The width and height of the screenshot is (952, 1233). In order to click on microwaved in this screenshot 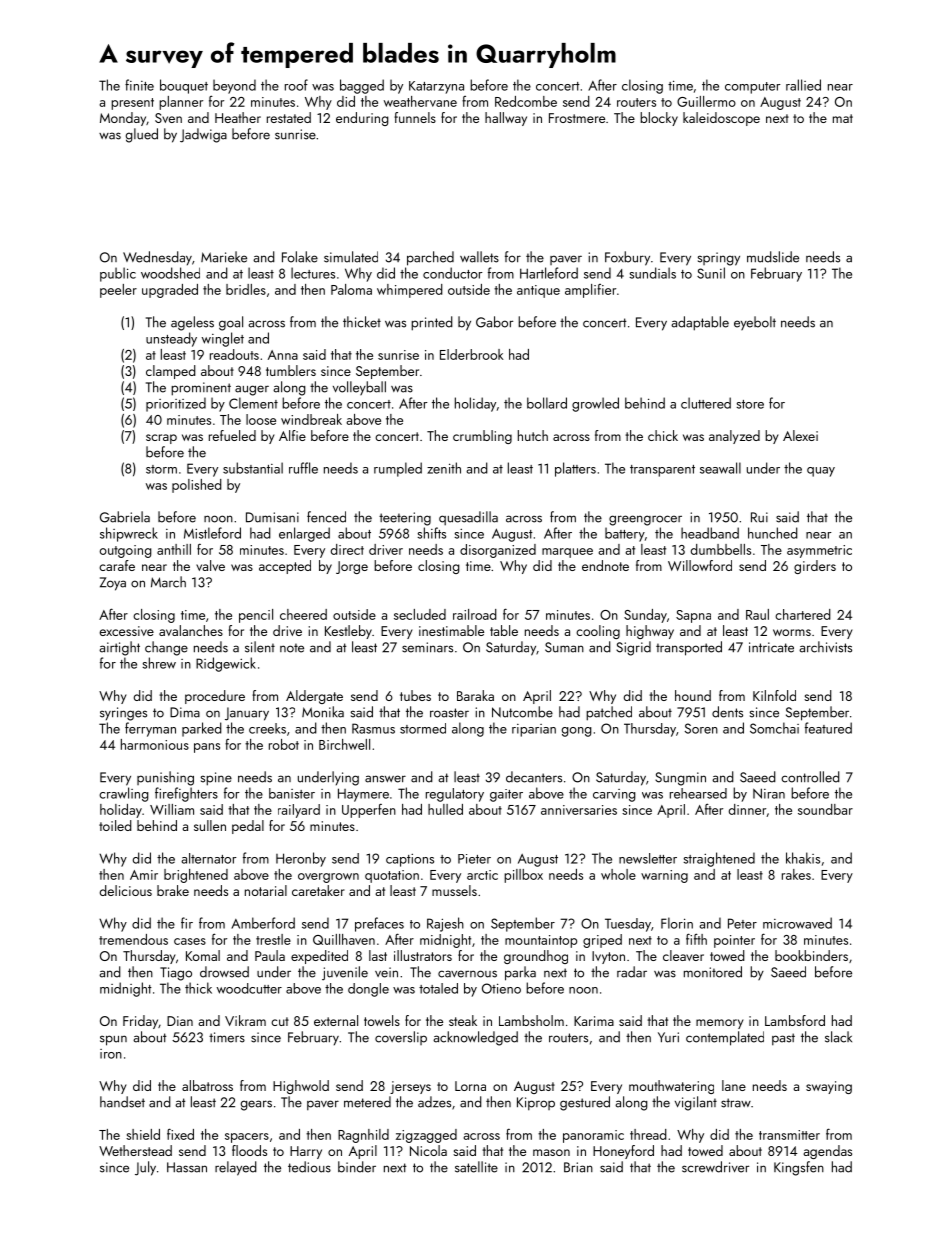, I will do `click(797, 923)`.
